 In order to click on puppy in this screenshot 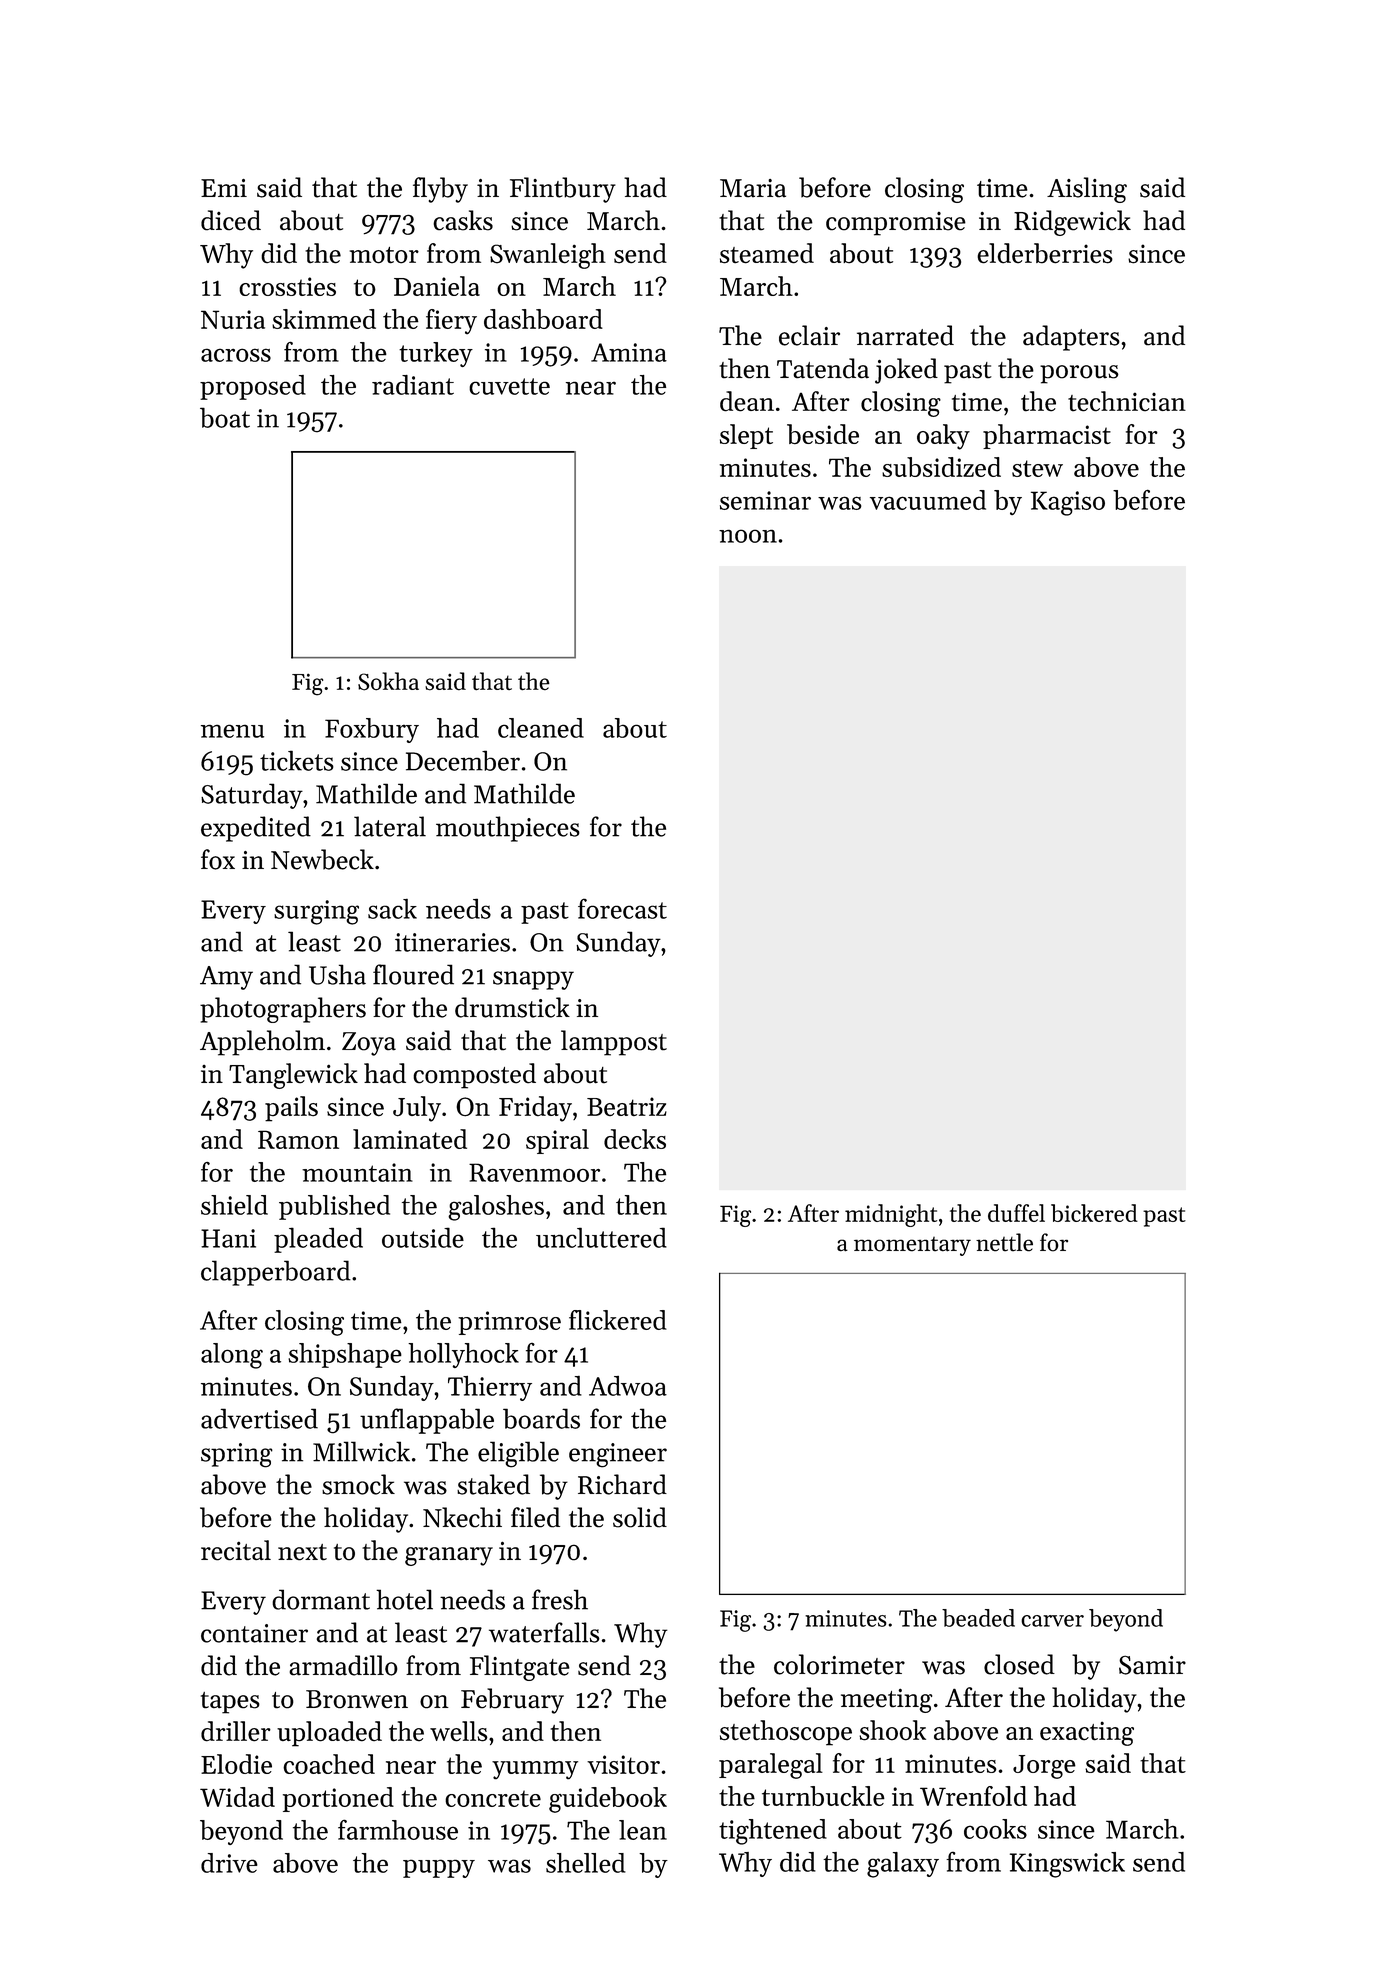, I will do `click(439, 1868)`.
